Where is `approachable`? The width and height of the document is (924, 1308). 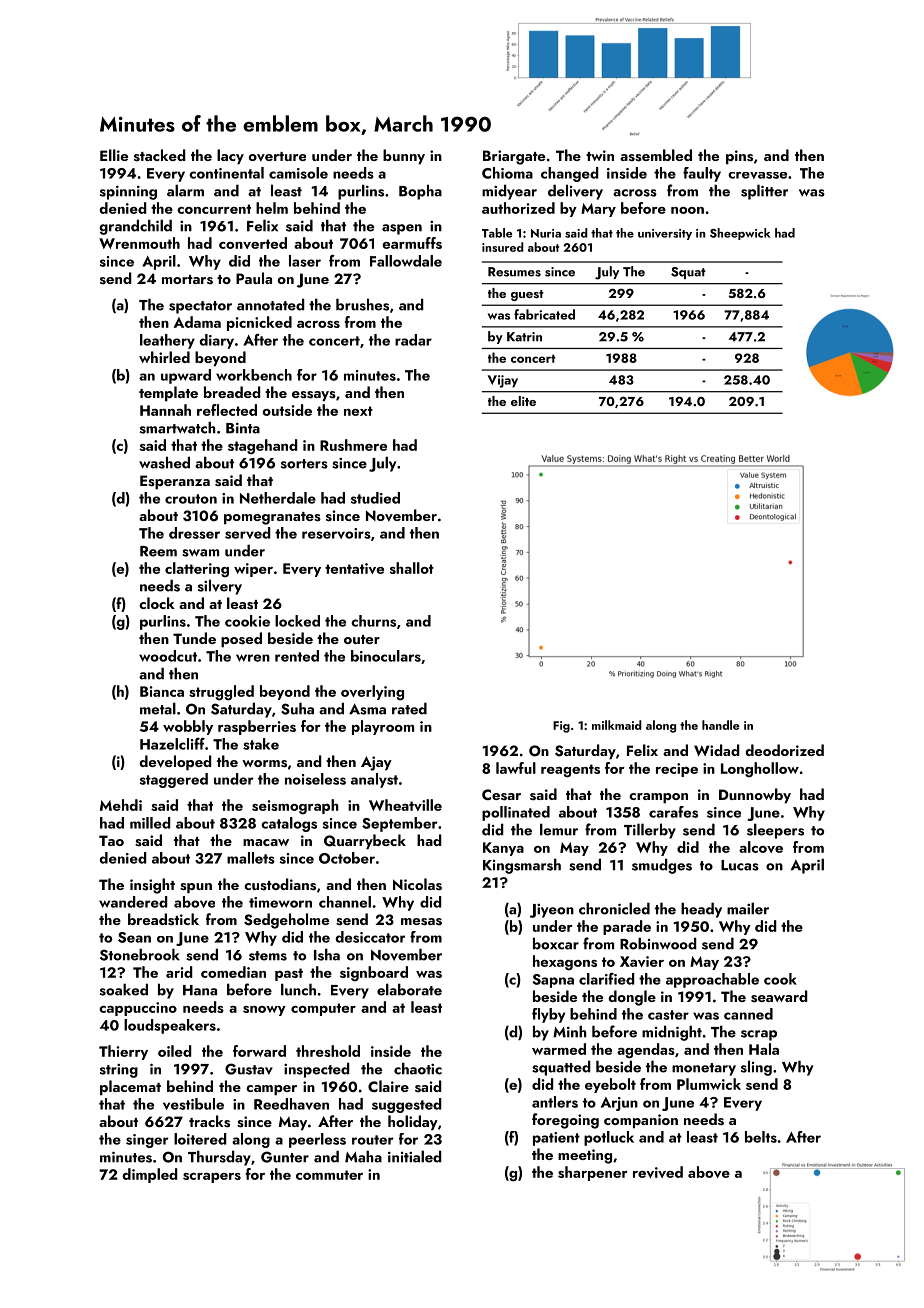 approachable is located at coordinates (712, 980).
